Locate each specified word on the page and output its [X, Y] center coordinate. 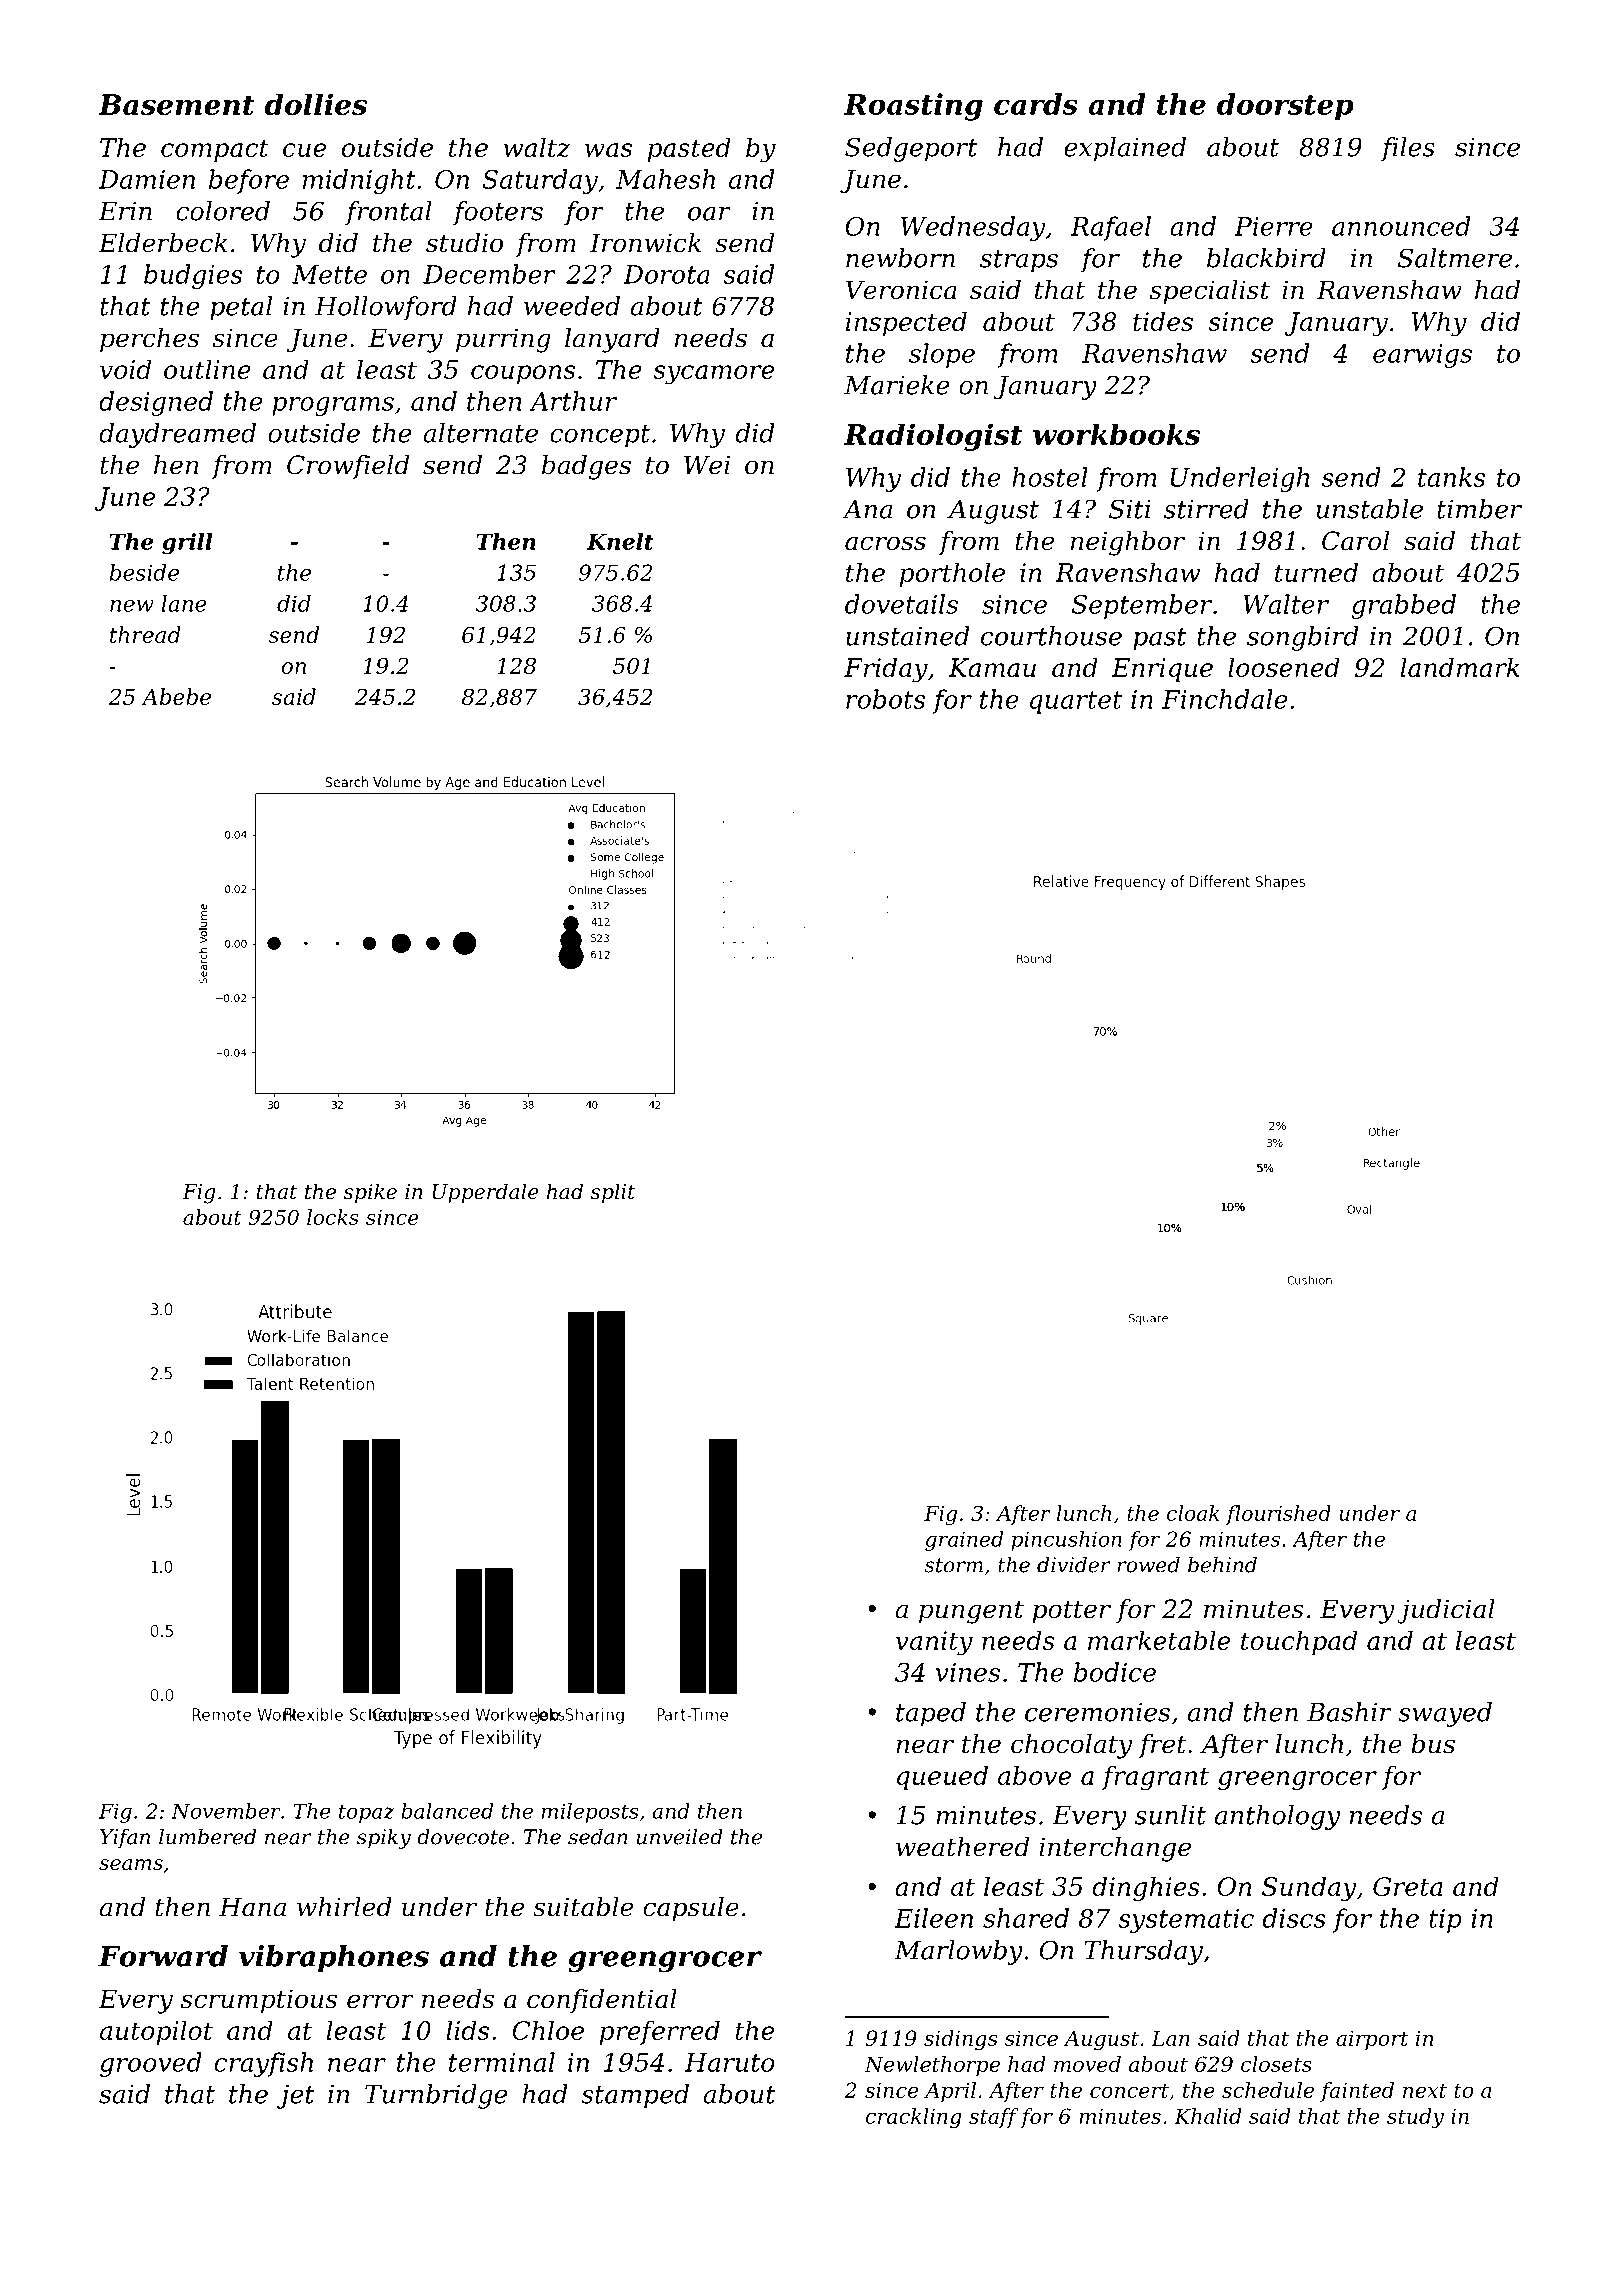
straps [1019, 261]
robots [885, 699]
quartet [1076, 702]
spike [370, 1193]
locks [333, 1217]
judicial [1446, 1611]
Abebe [176, 696]
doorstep [1285, 107]
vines [968, 1672]
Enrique [1162, 670]
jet [296, 2097]
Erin [125, 211]
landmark [1460, 667]
